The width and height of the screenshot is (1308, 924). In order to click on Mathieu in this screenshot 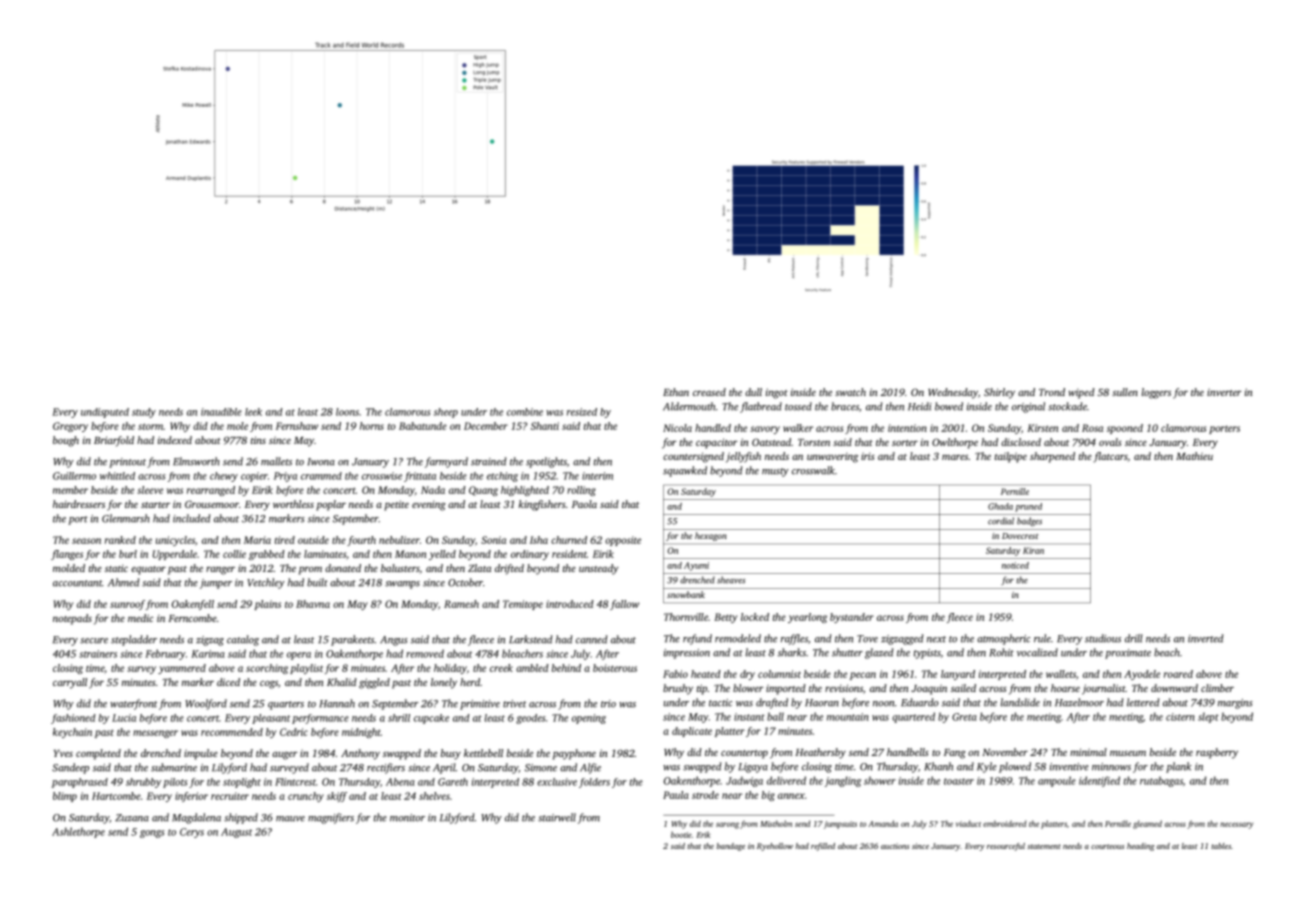, I will do `click(1194, 456)`.
